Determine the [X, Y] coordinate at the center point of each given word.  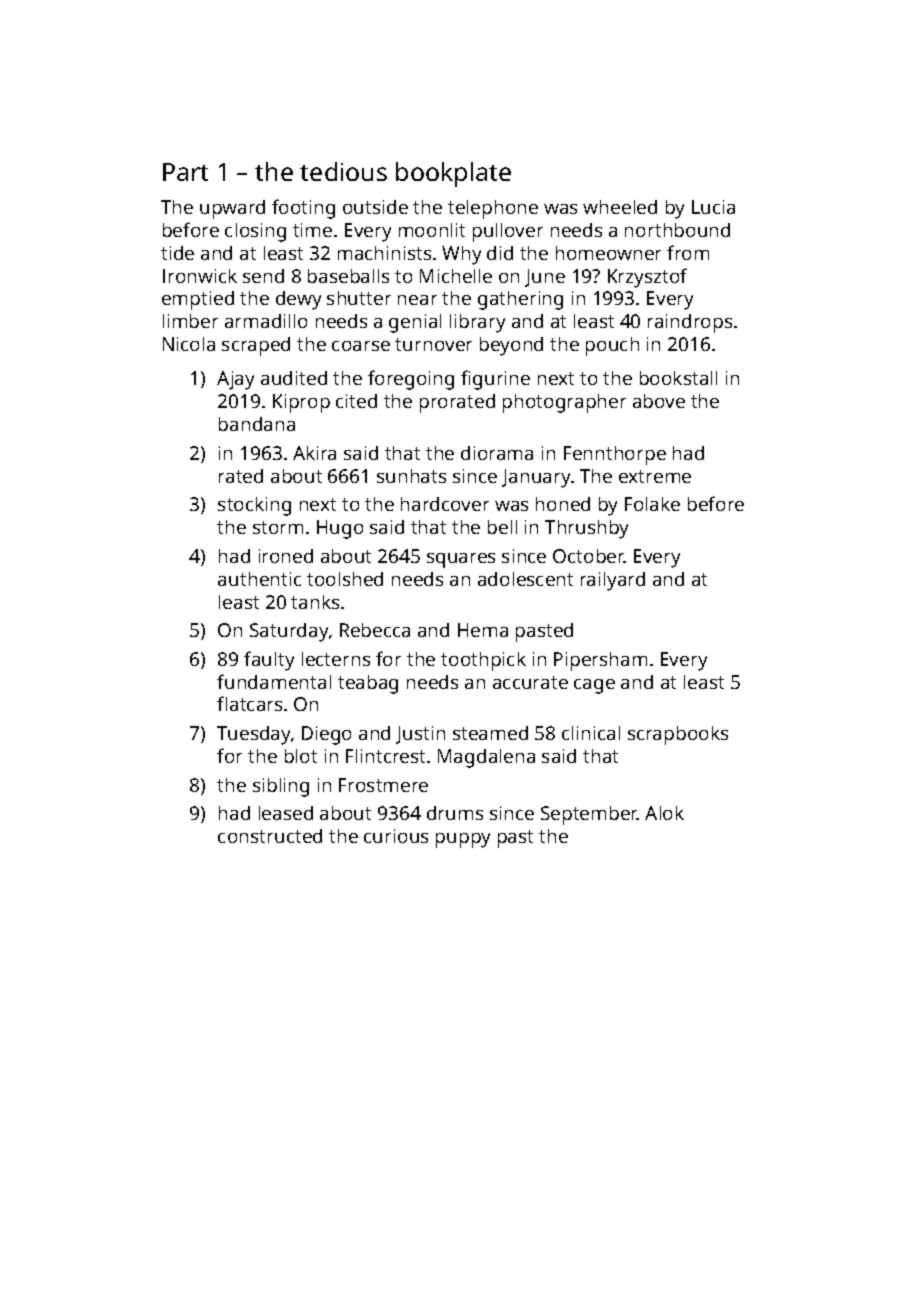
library [477, 323]
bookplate [453, 174]
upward [232, 209]
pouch [612, 346]
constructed [270, 836]
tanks [315, 602]
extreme [655, 476]
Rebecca [375, 630]
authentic [259, 579]
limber [190, 321]
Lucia [713, 207]
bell [502, 527]
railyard [613, 581]
